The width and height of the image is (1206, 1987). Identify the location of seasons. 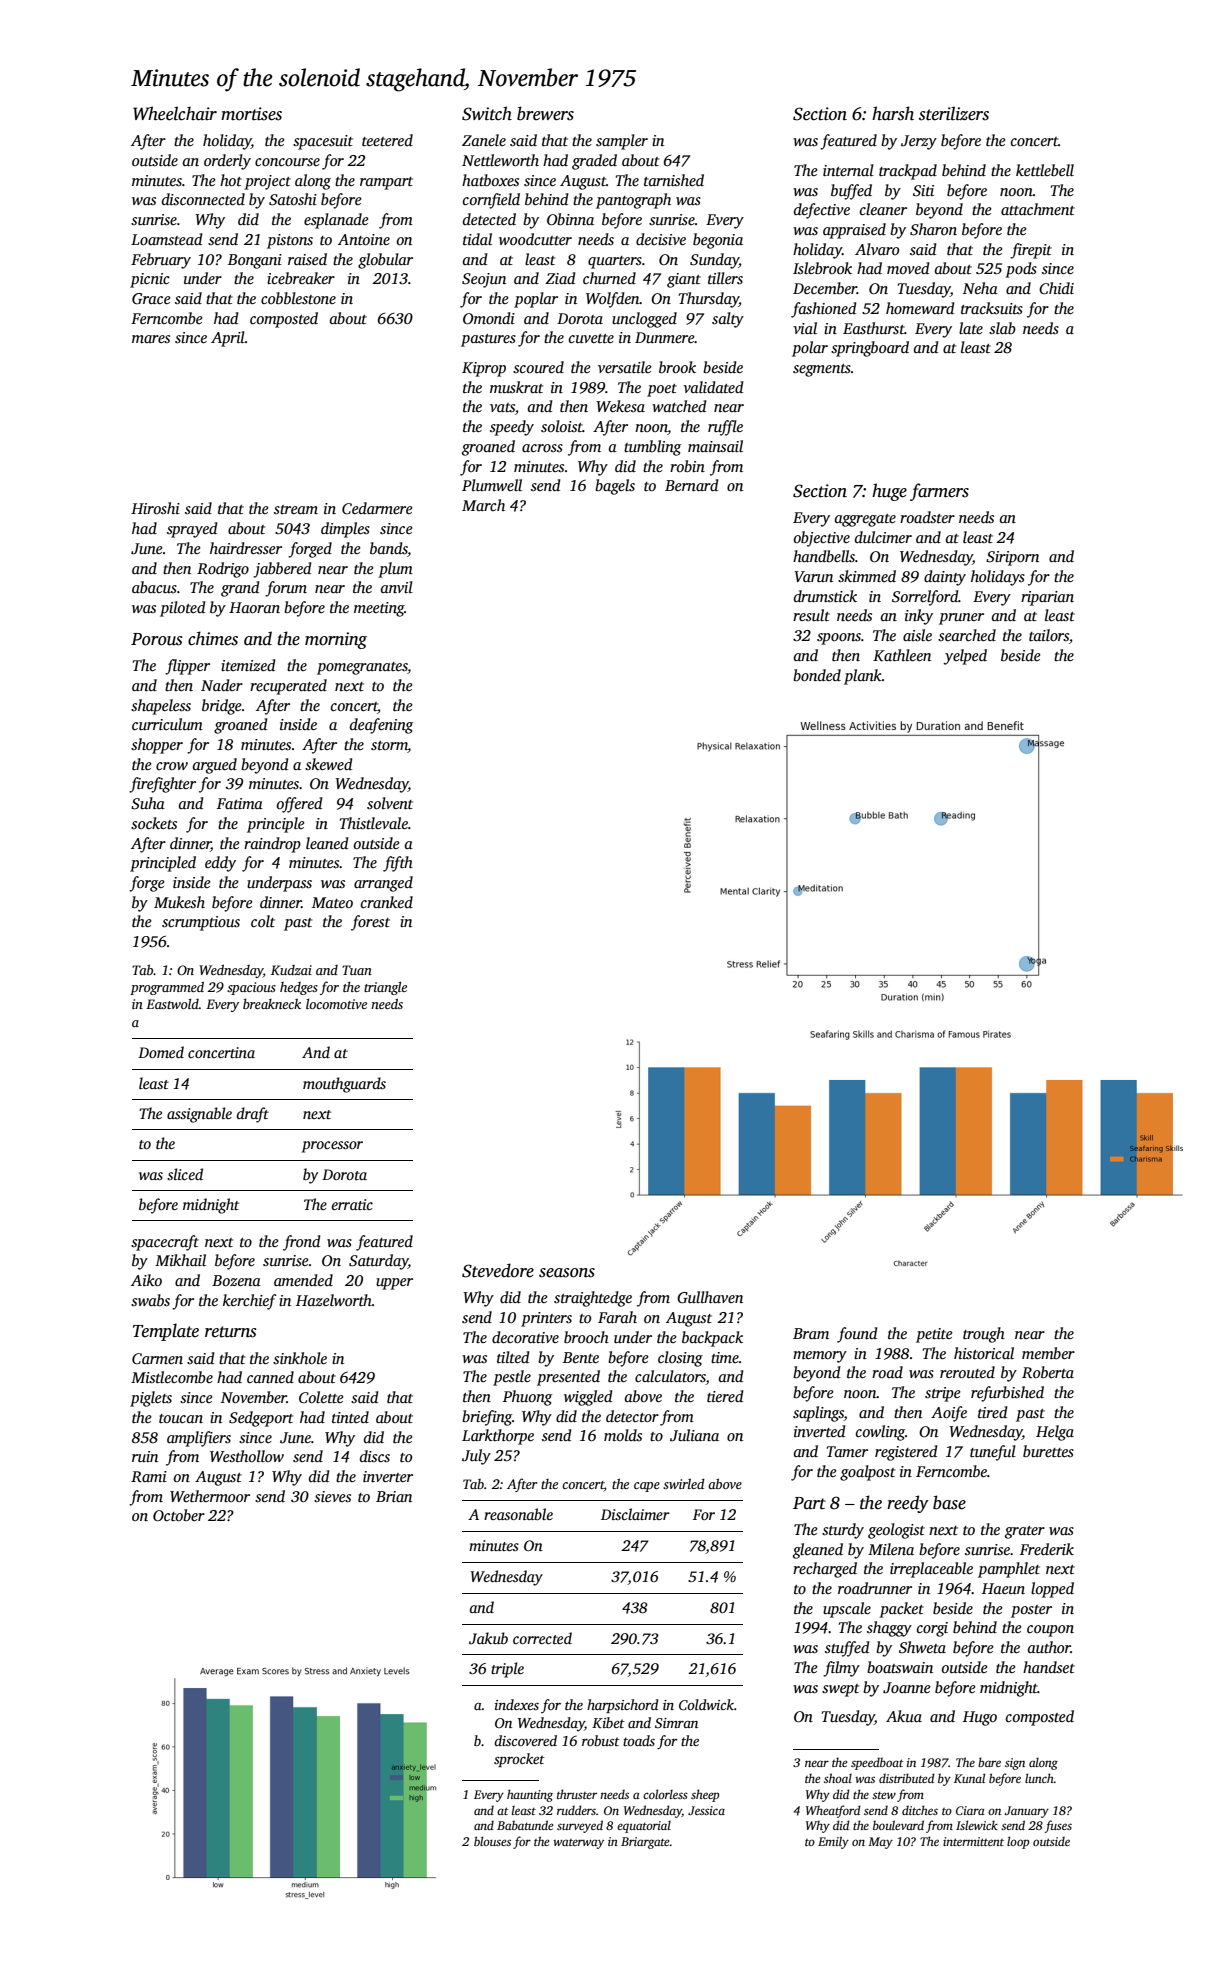
(567, 1273).
